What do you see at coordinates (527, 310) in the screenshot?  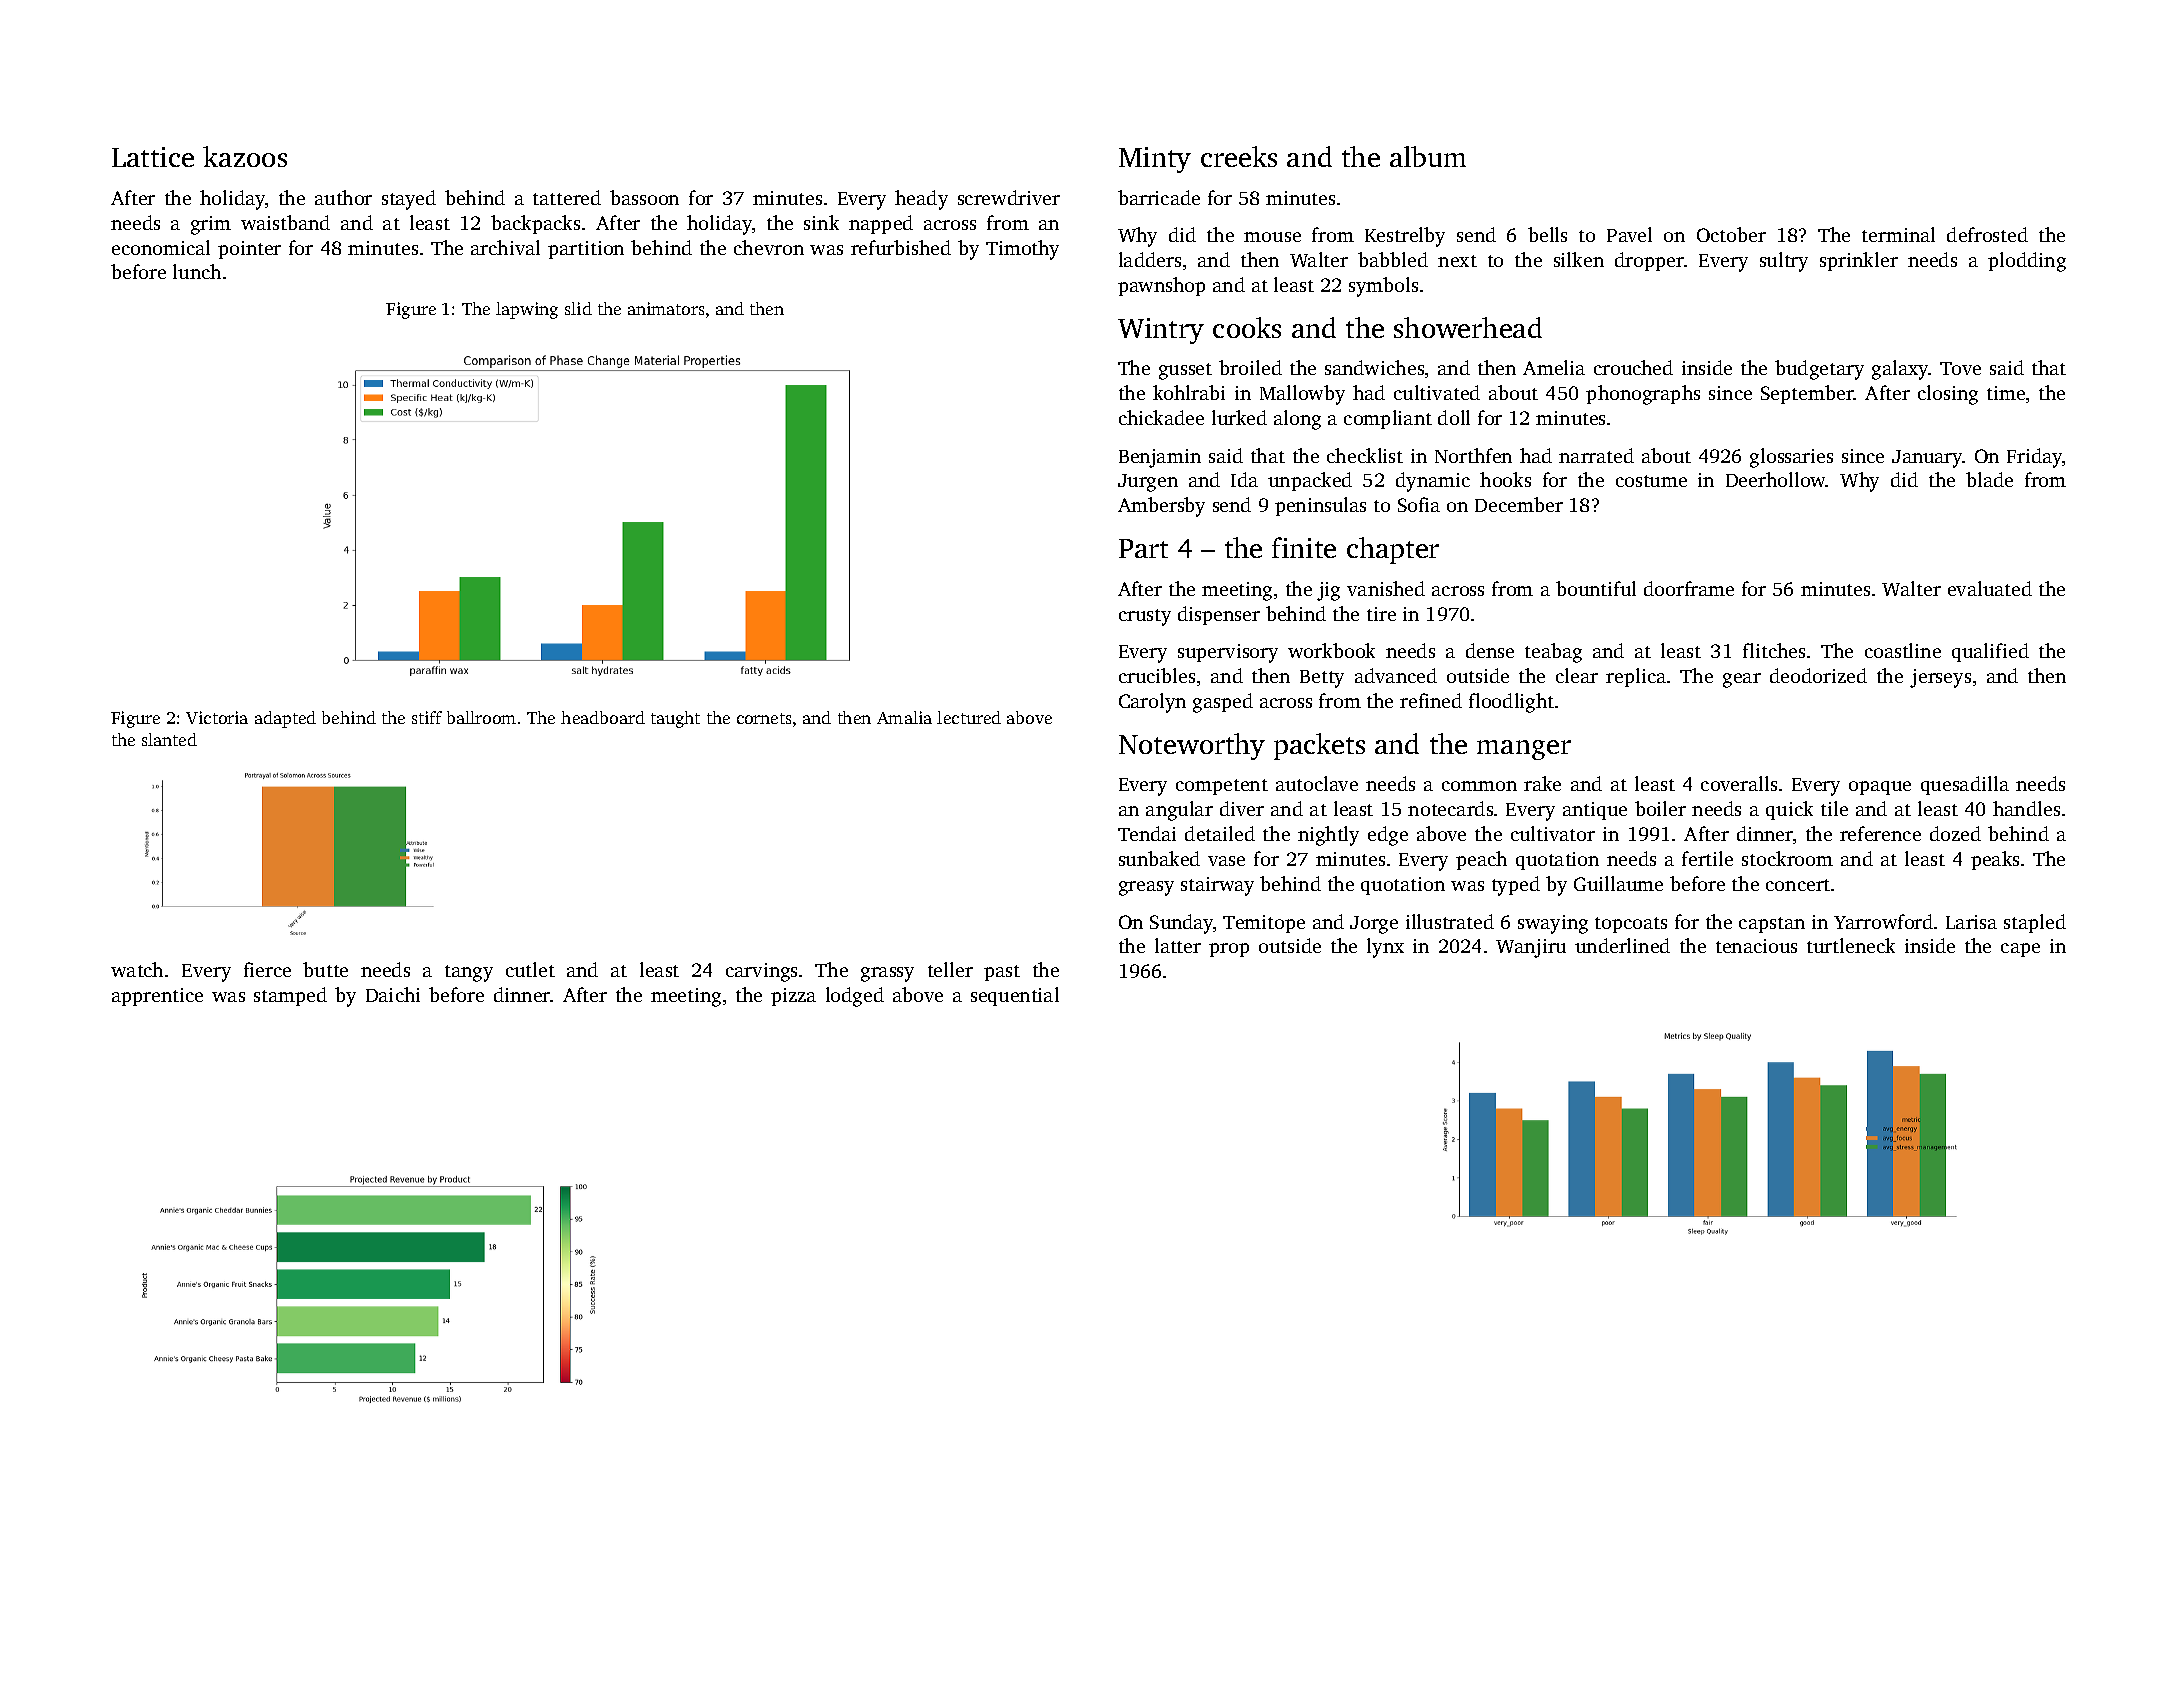 I see `lapwing` at bounding box center [527, 310].
